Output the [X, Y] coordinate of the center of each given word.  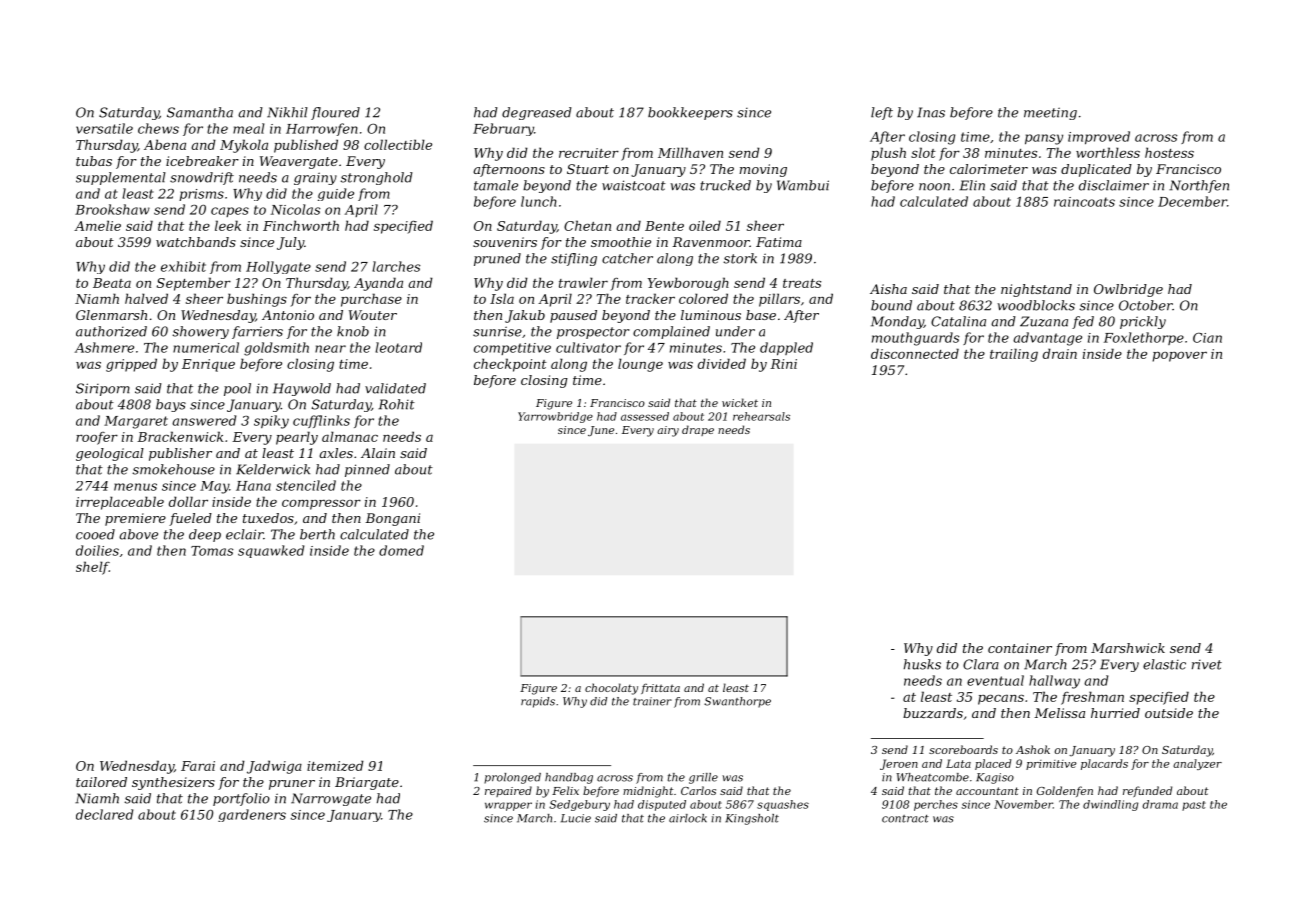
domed [401, 550]
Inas [931, 112]
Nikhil [287, 112]
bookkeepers [690, 113]
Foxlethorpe [1144, 338]
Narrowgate [331, 799]
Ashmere [104, 347]
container [1020, 648]
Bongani [392, 519]
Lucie [576, 818]
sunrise [497, 331]
